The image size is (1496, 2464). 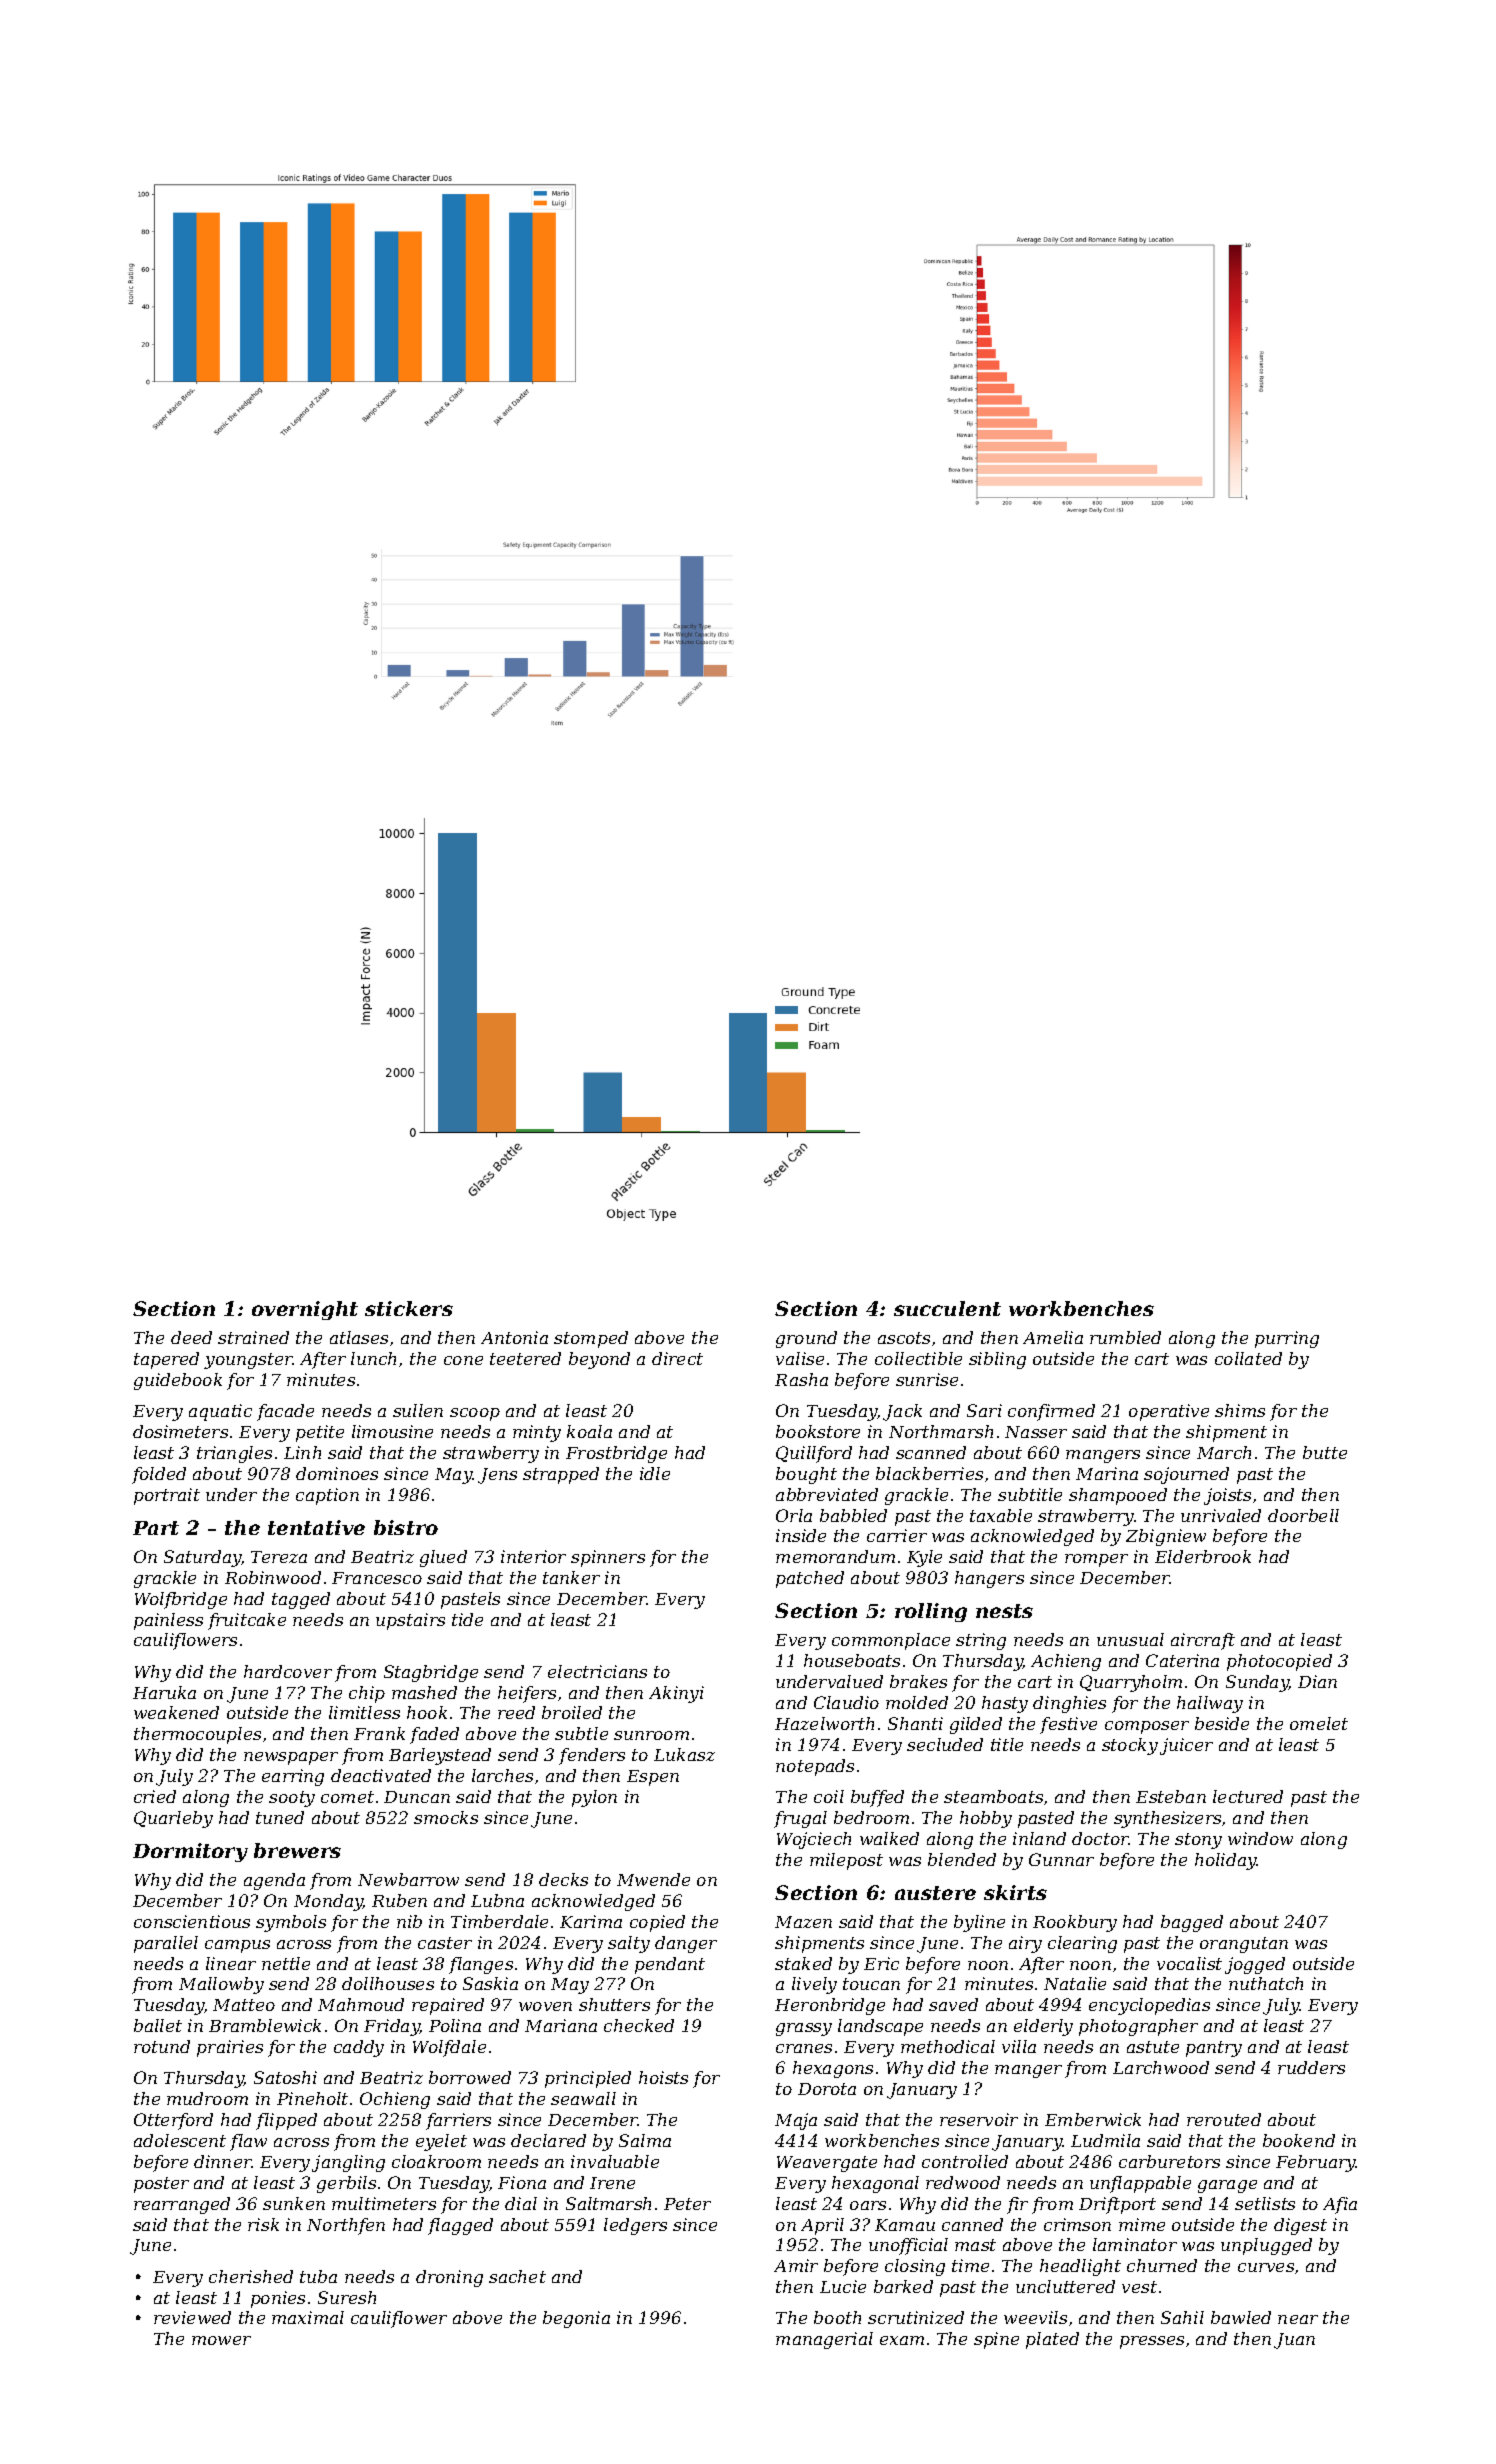 What do you see at coordinates (409, 1308) in the image?
I see `stickers` at bounding box center [409, 1308].
